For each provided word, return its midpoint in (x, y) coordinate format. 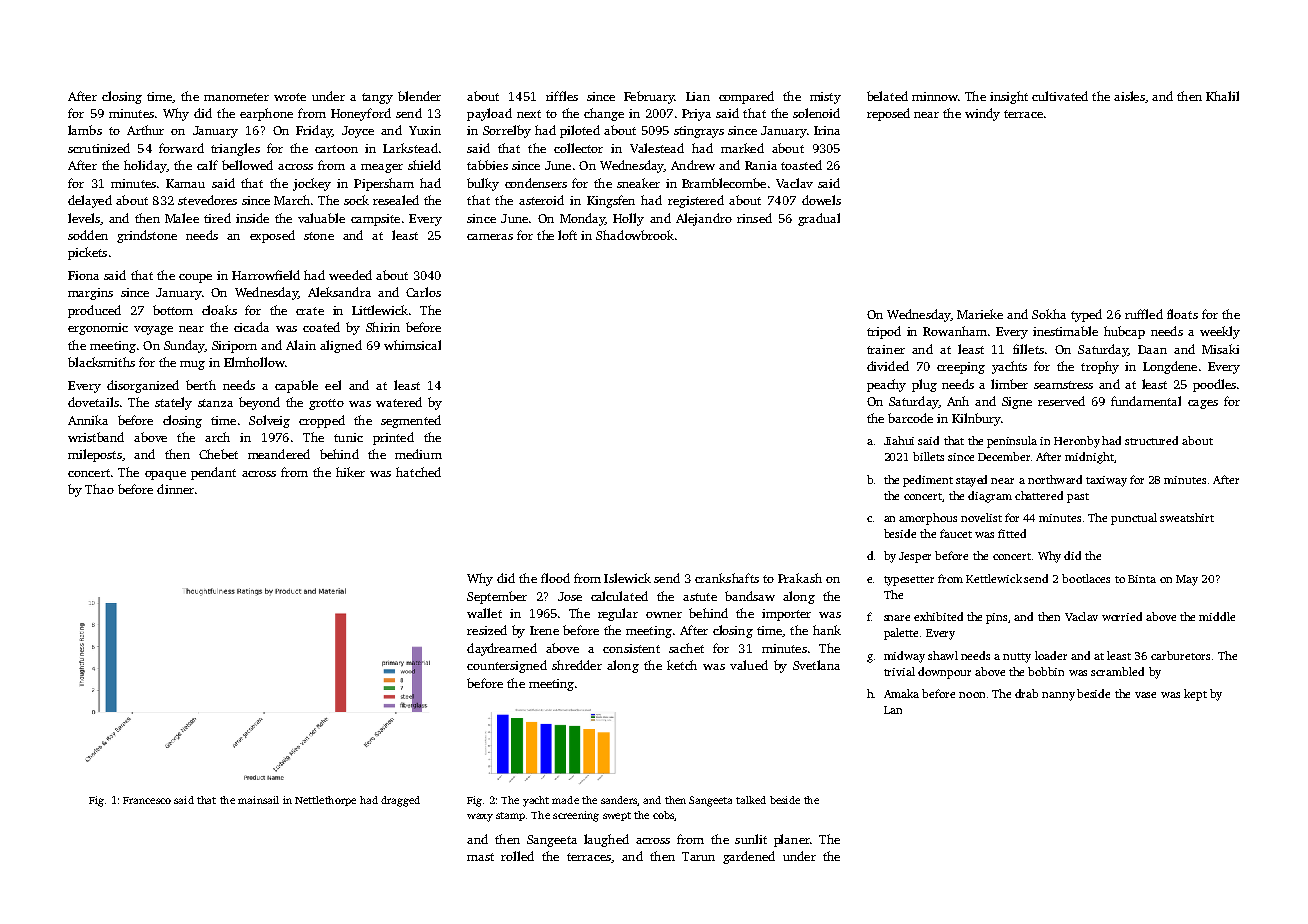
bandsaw (750, 596)
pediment (928, 481)
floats (1182, 314)
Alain (301, 345)
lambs (85, 130)
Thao (99, 489)
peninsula (1012, 442)
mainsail (258, 800)
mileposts (95, 455)
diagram (990, 497)
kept (1195, 695)
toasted (801, 165)
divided (888, 366)
